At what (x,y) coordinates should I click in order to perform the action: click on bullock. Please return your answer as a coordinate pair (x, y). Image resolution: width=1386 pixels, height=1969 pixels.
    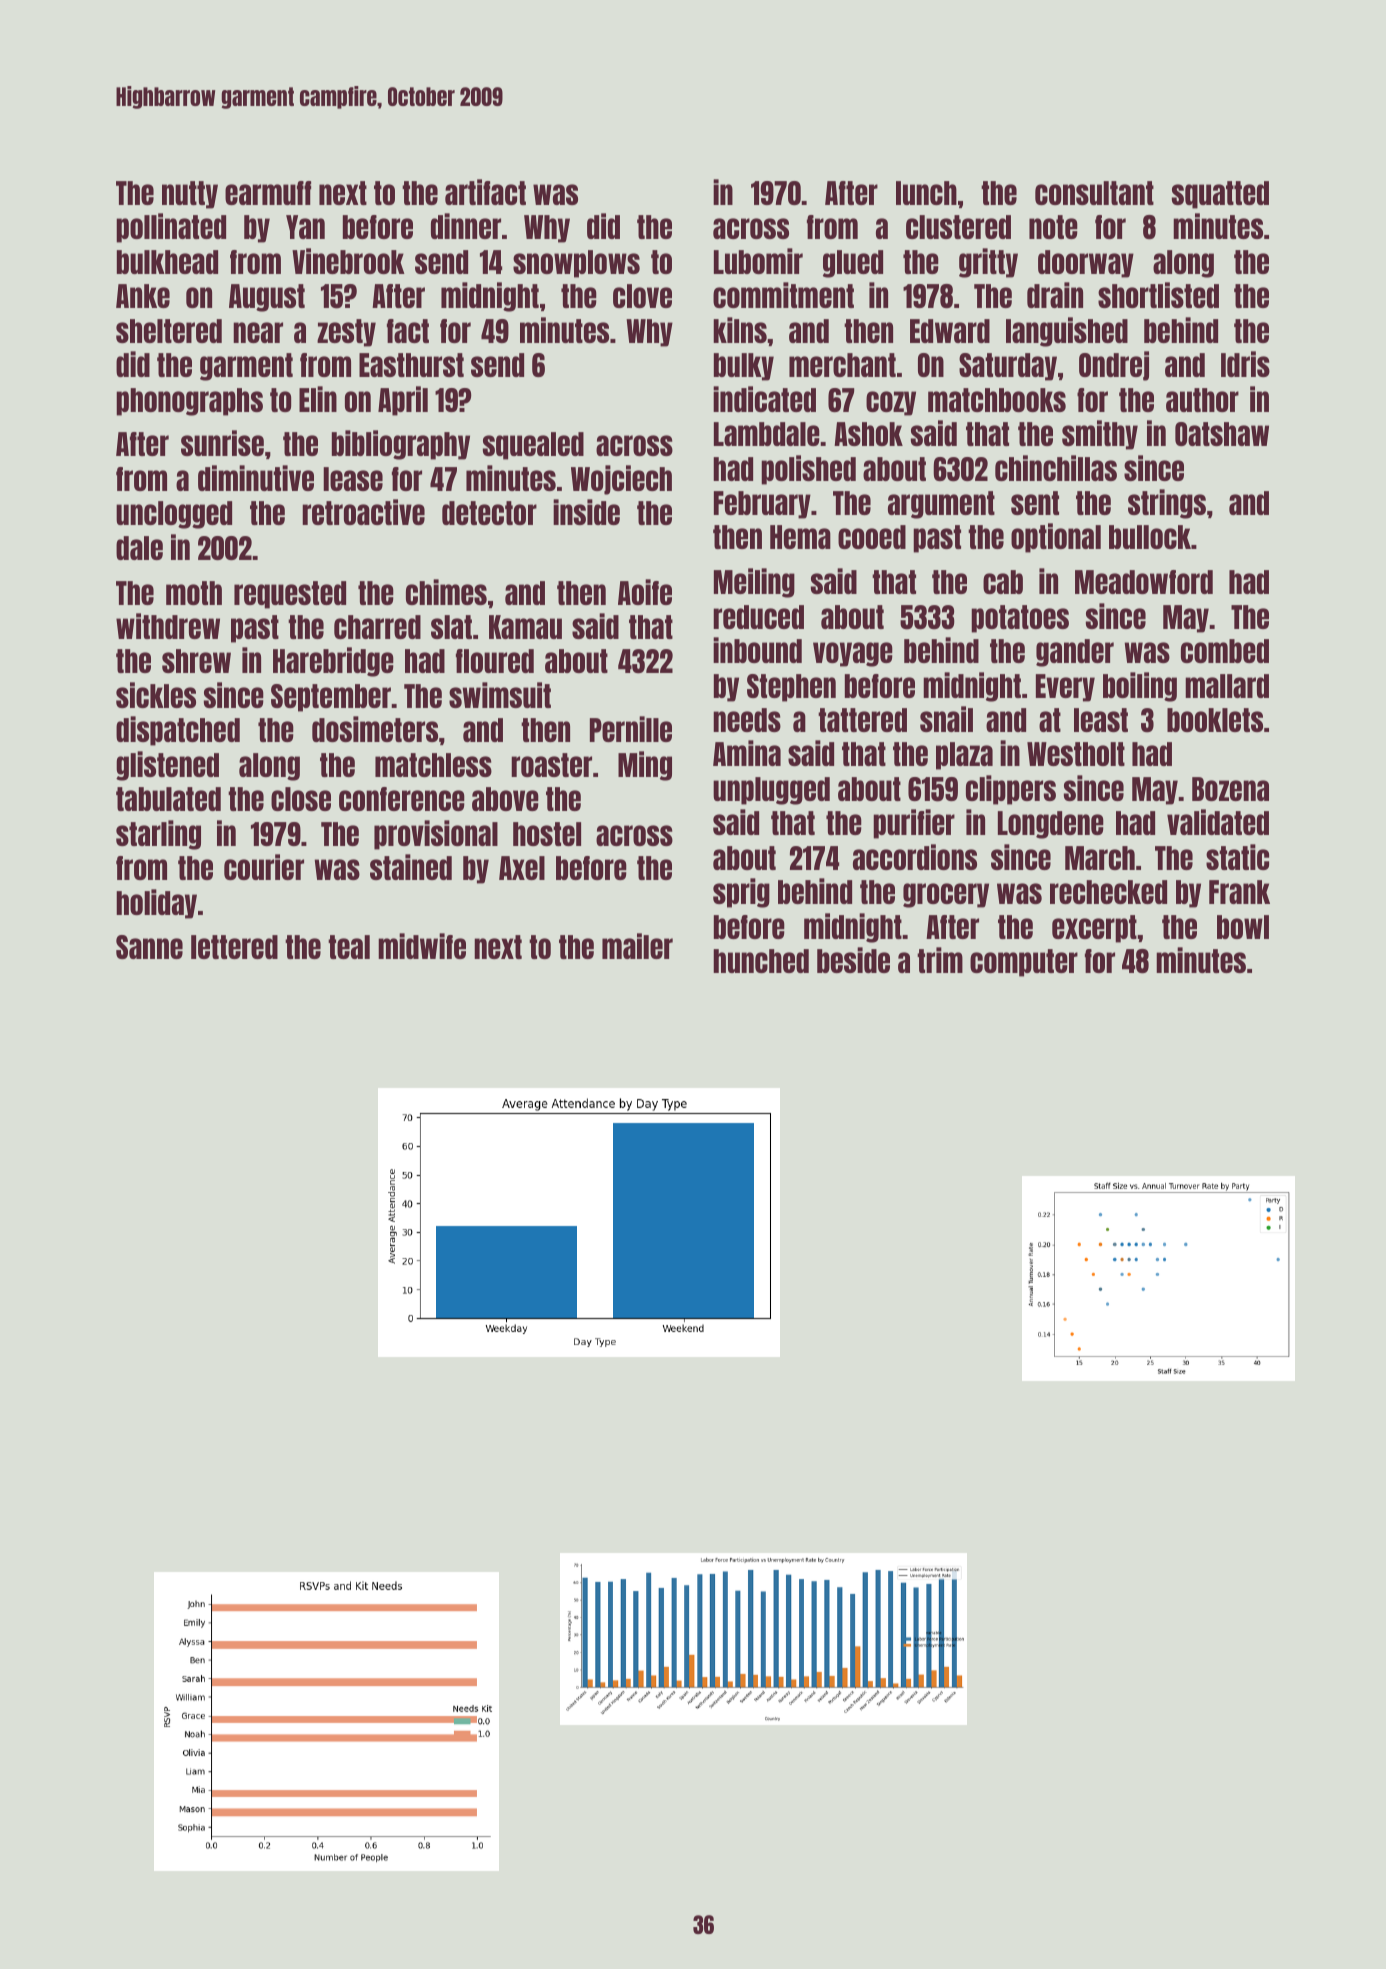
    Looking at the image, I should click on (1150, 537).
